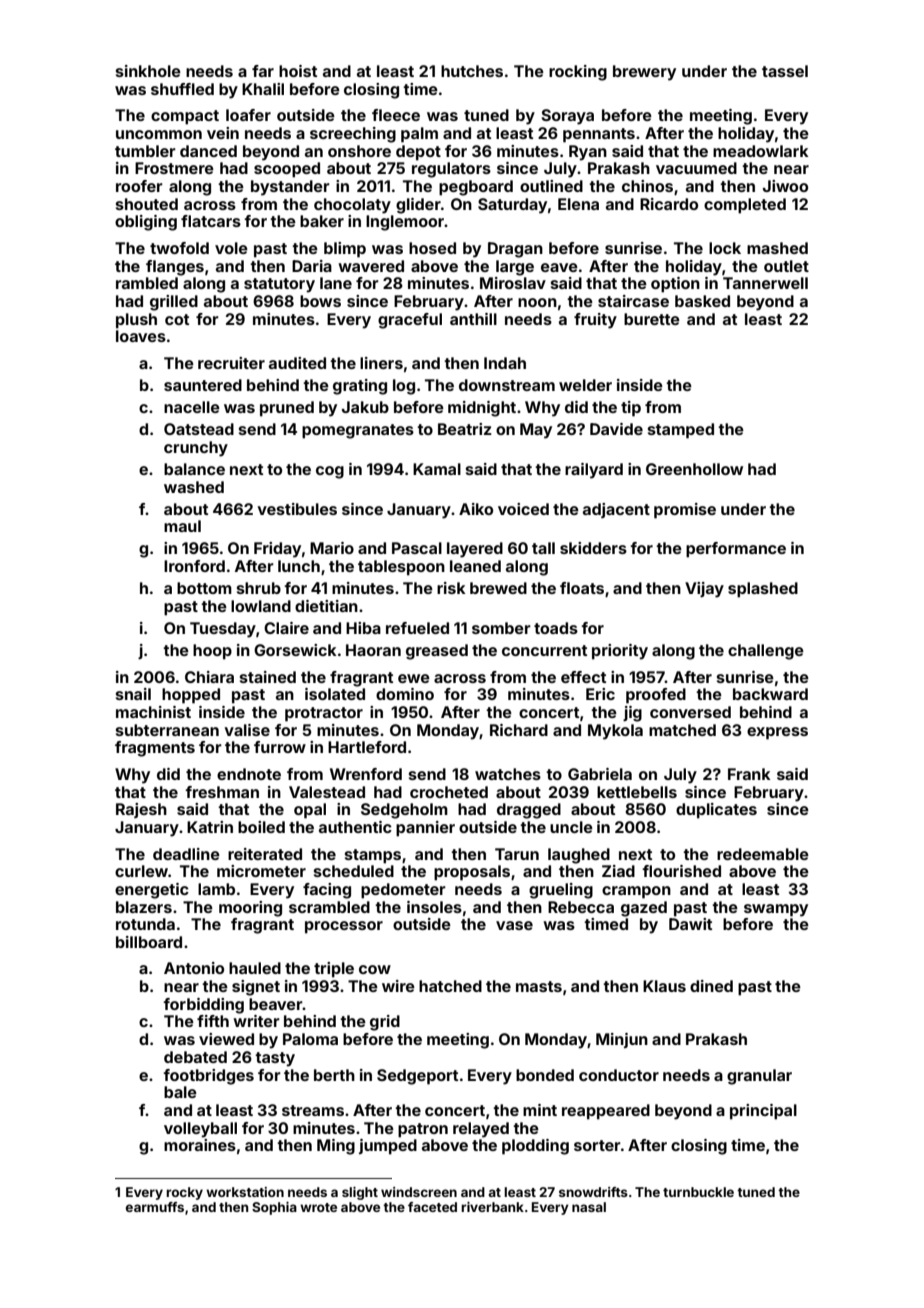  Describe the element at coordinates (472, 71) in the screenshot. I see `hutches` at that location.
